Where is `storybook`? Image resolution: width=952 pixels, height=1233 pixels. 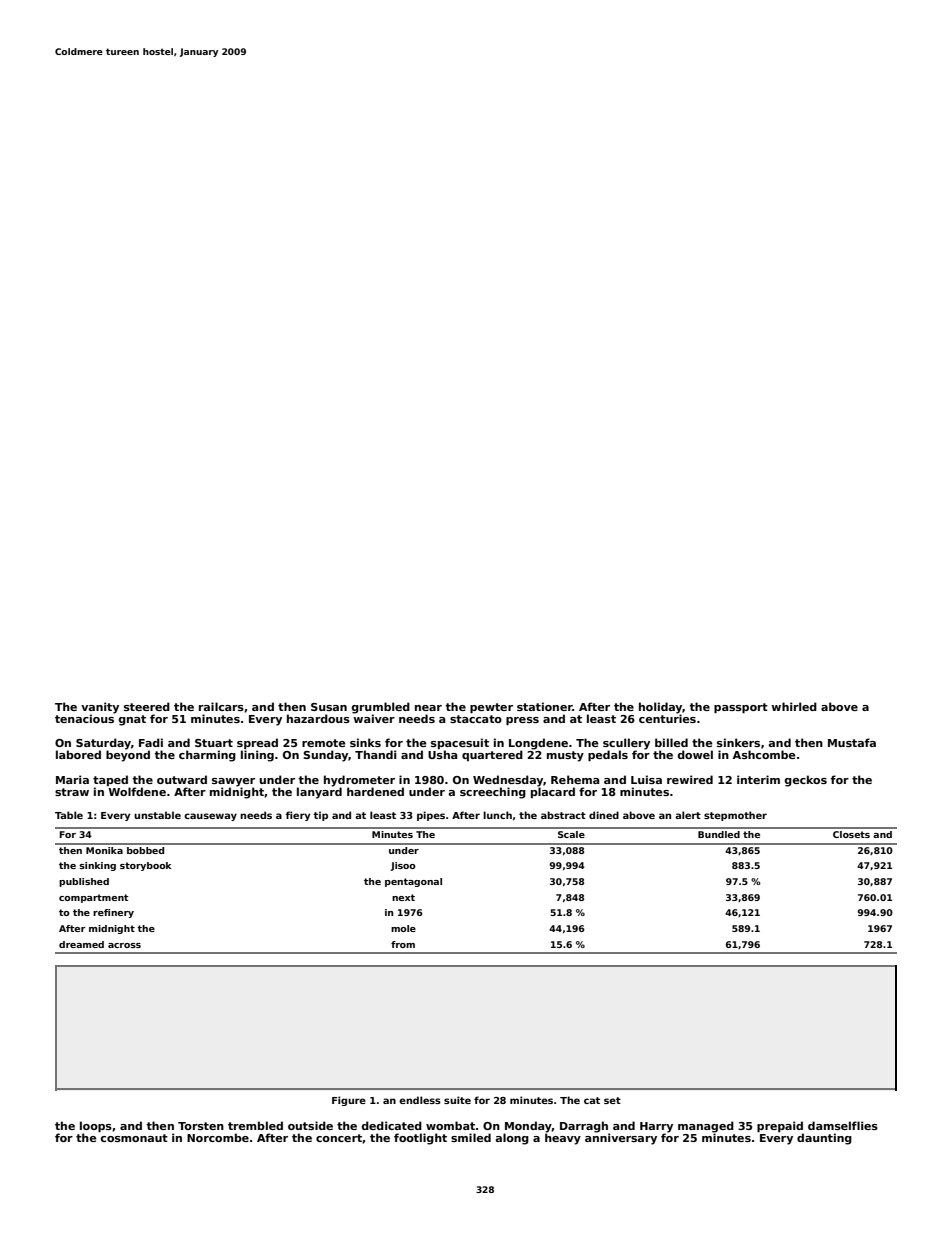
storybook is located at coordinates (146, 866).
